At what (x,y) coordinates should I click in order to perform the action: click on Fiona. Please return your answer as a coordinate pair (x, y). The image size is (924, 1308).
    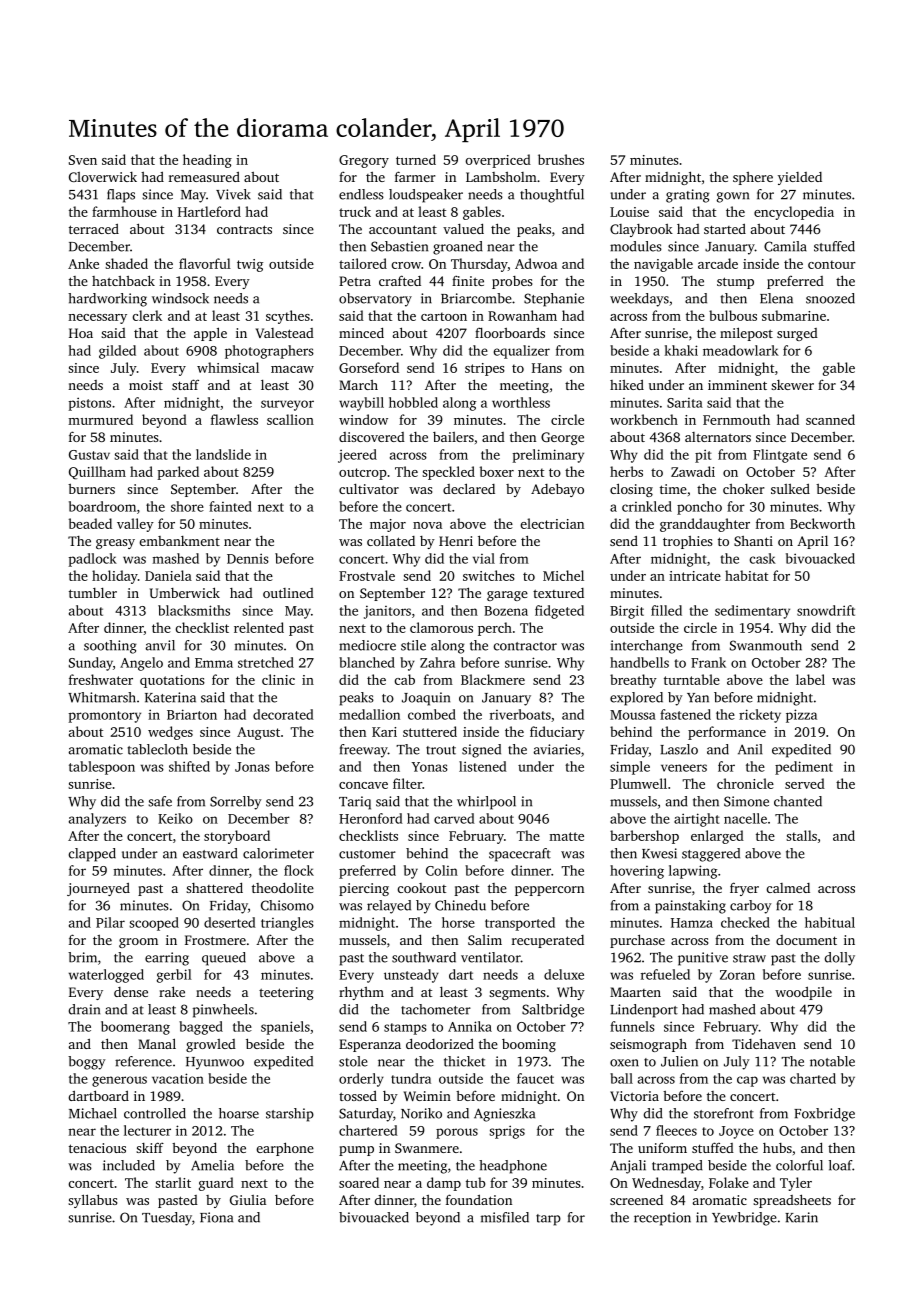
    Looking at the image, I should click on (216, 1217).
